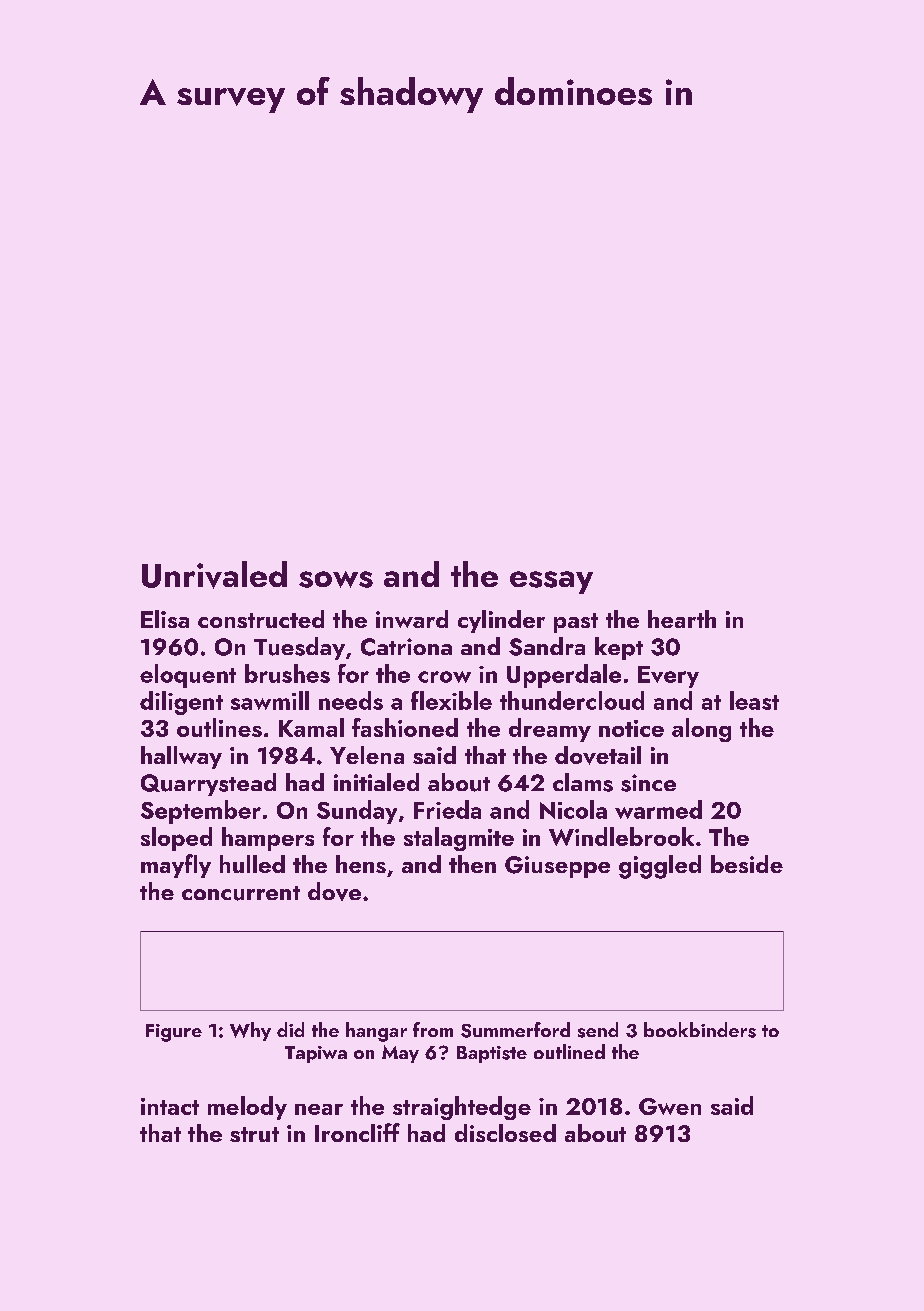  Describe the element at coordinates (316, 1054) in the screenshot. I see `Tapiwa` at that location.
